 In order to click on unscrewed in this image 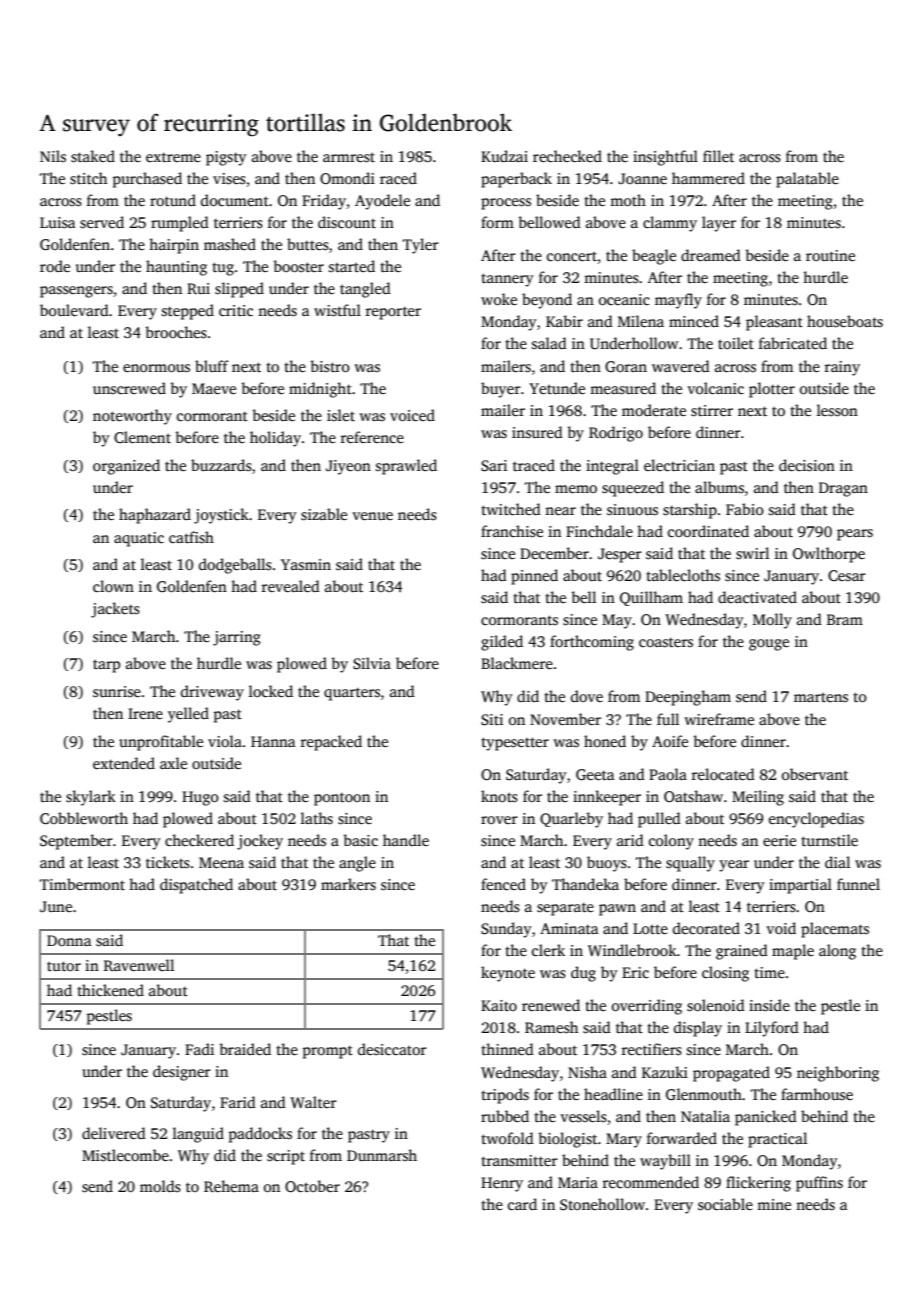, I will do `click(129, 388)`.
